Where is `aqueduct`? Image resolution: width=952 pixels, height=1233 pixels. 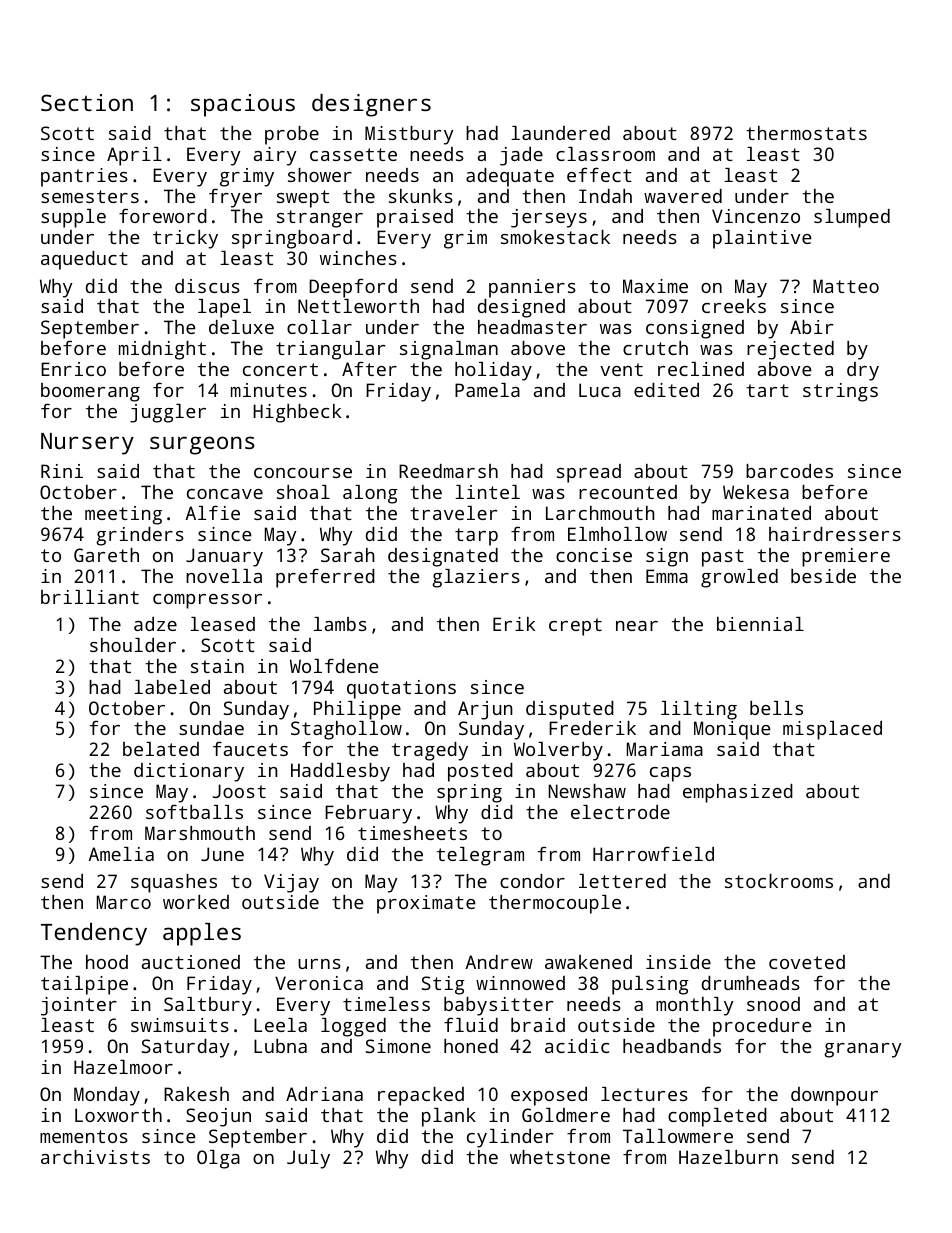
aqueduct is located at coordinates (84, 260).
